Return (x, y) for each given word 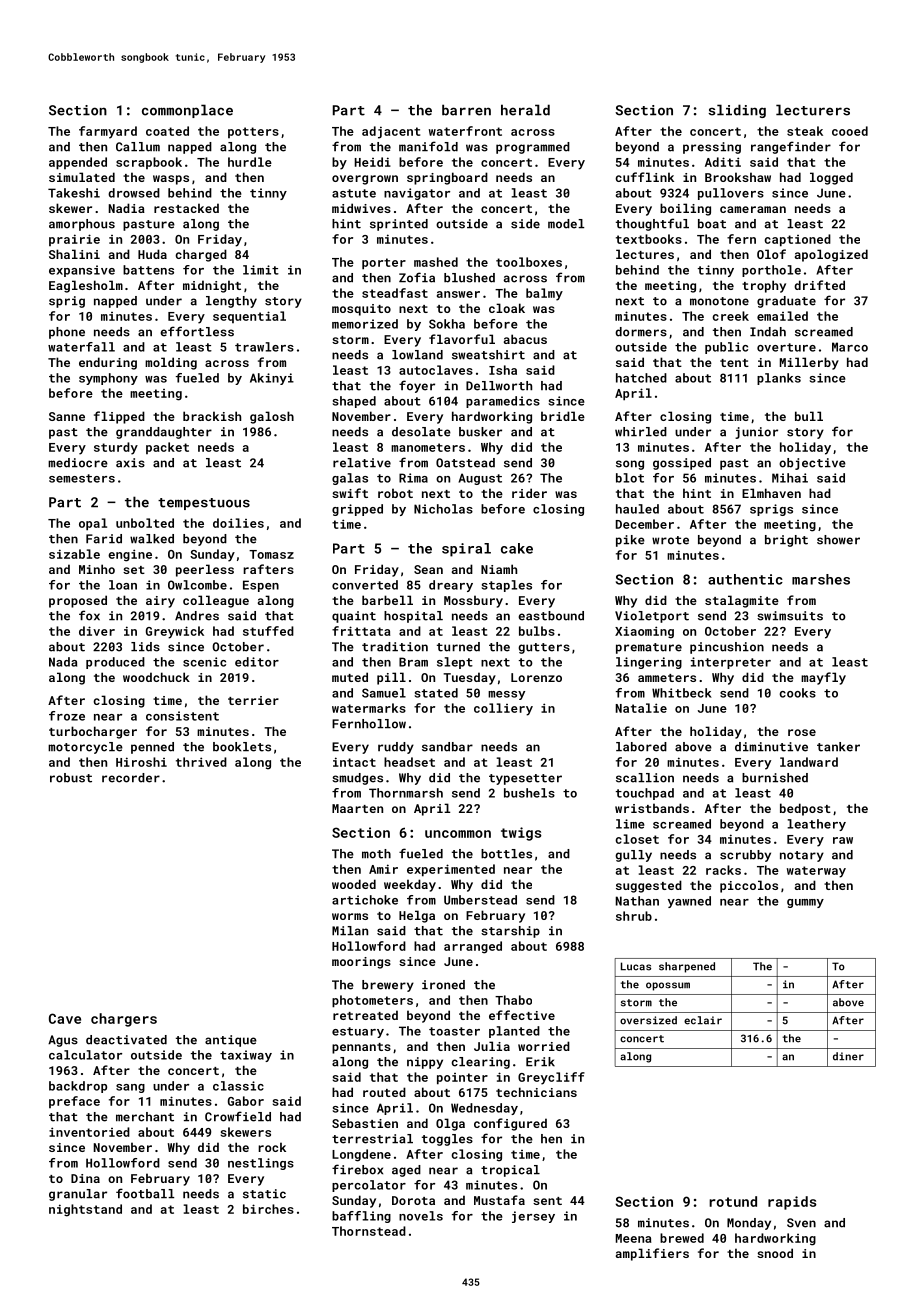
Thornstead (369, 1231)
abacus (525, 339)
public (726, 348)
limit (261, 270)
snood (775, 1253)
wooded (354, 884)
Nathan (637, 901)
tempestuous (204, 504)
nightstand (85, 1210)
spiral (466, 550)
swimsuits (790, 616)
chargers (124, 1020)
